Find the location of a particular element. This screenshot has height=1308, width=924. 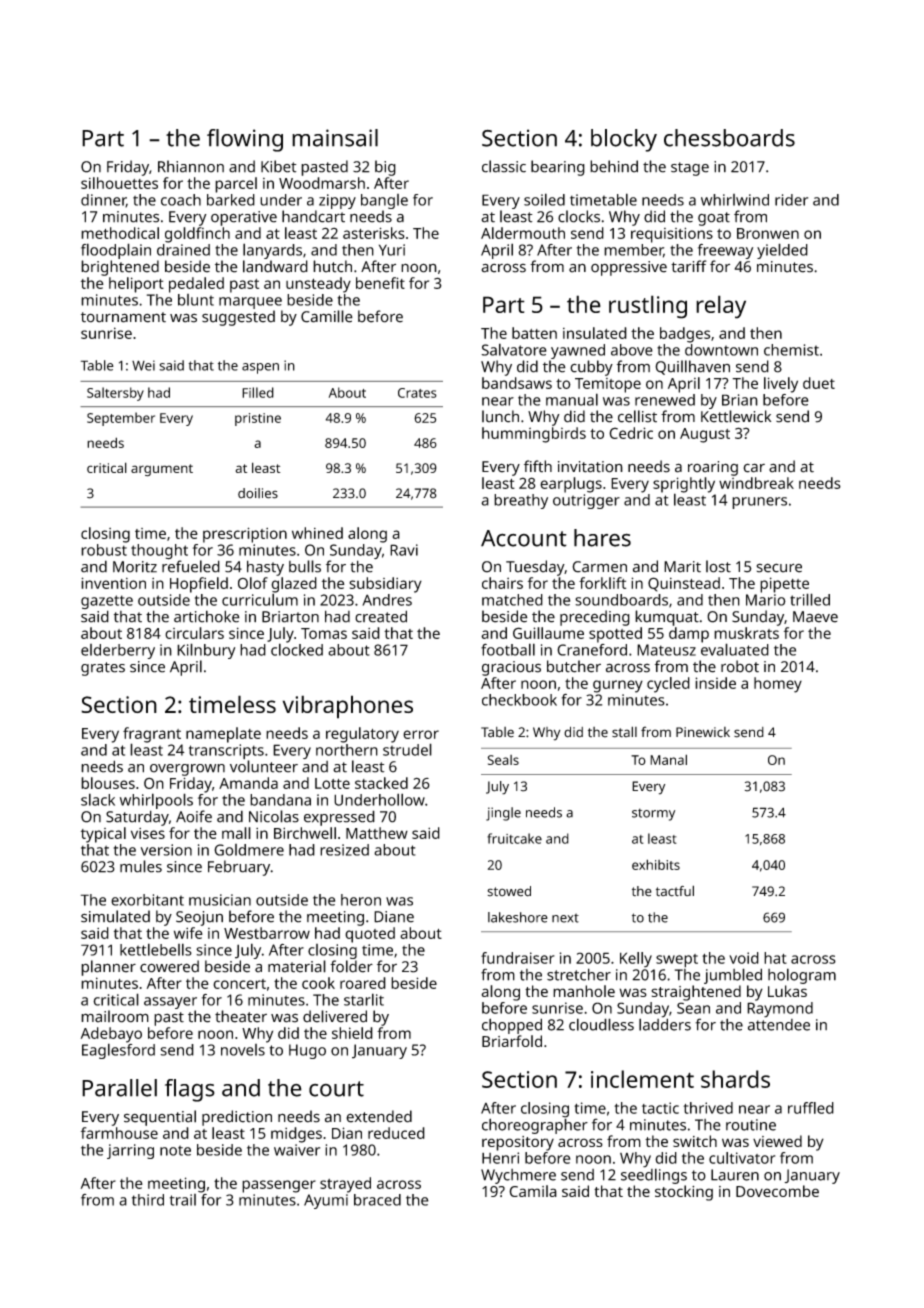

spotted is located at coordinates (615, 635).
